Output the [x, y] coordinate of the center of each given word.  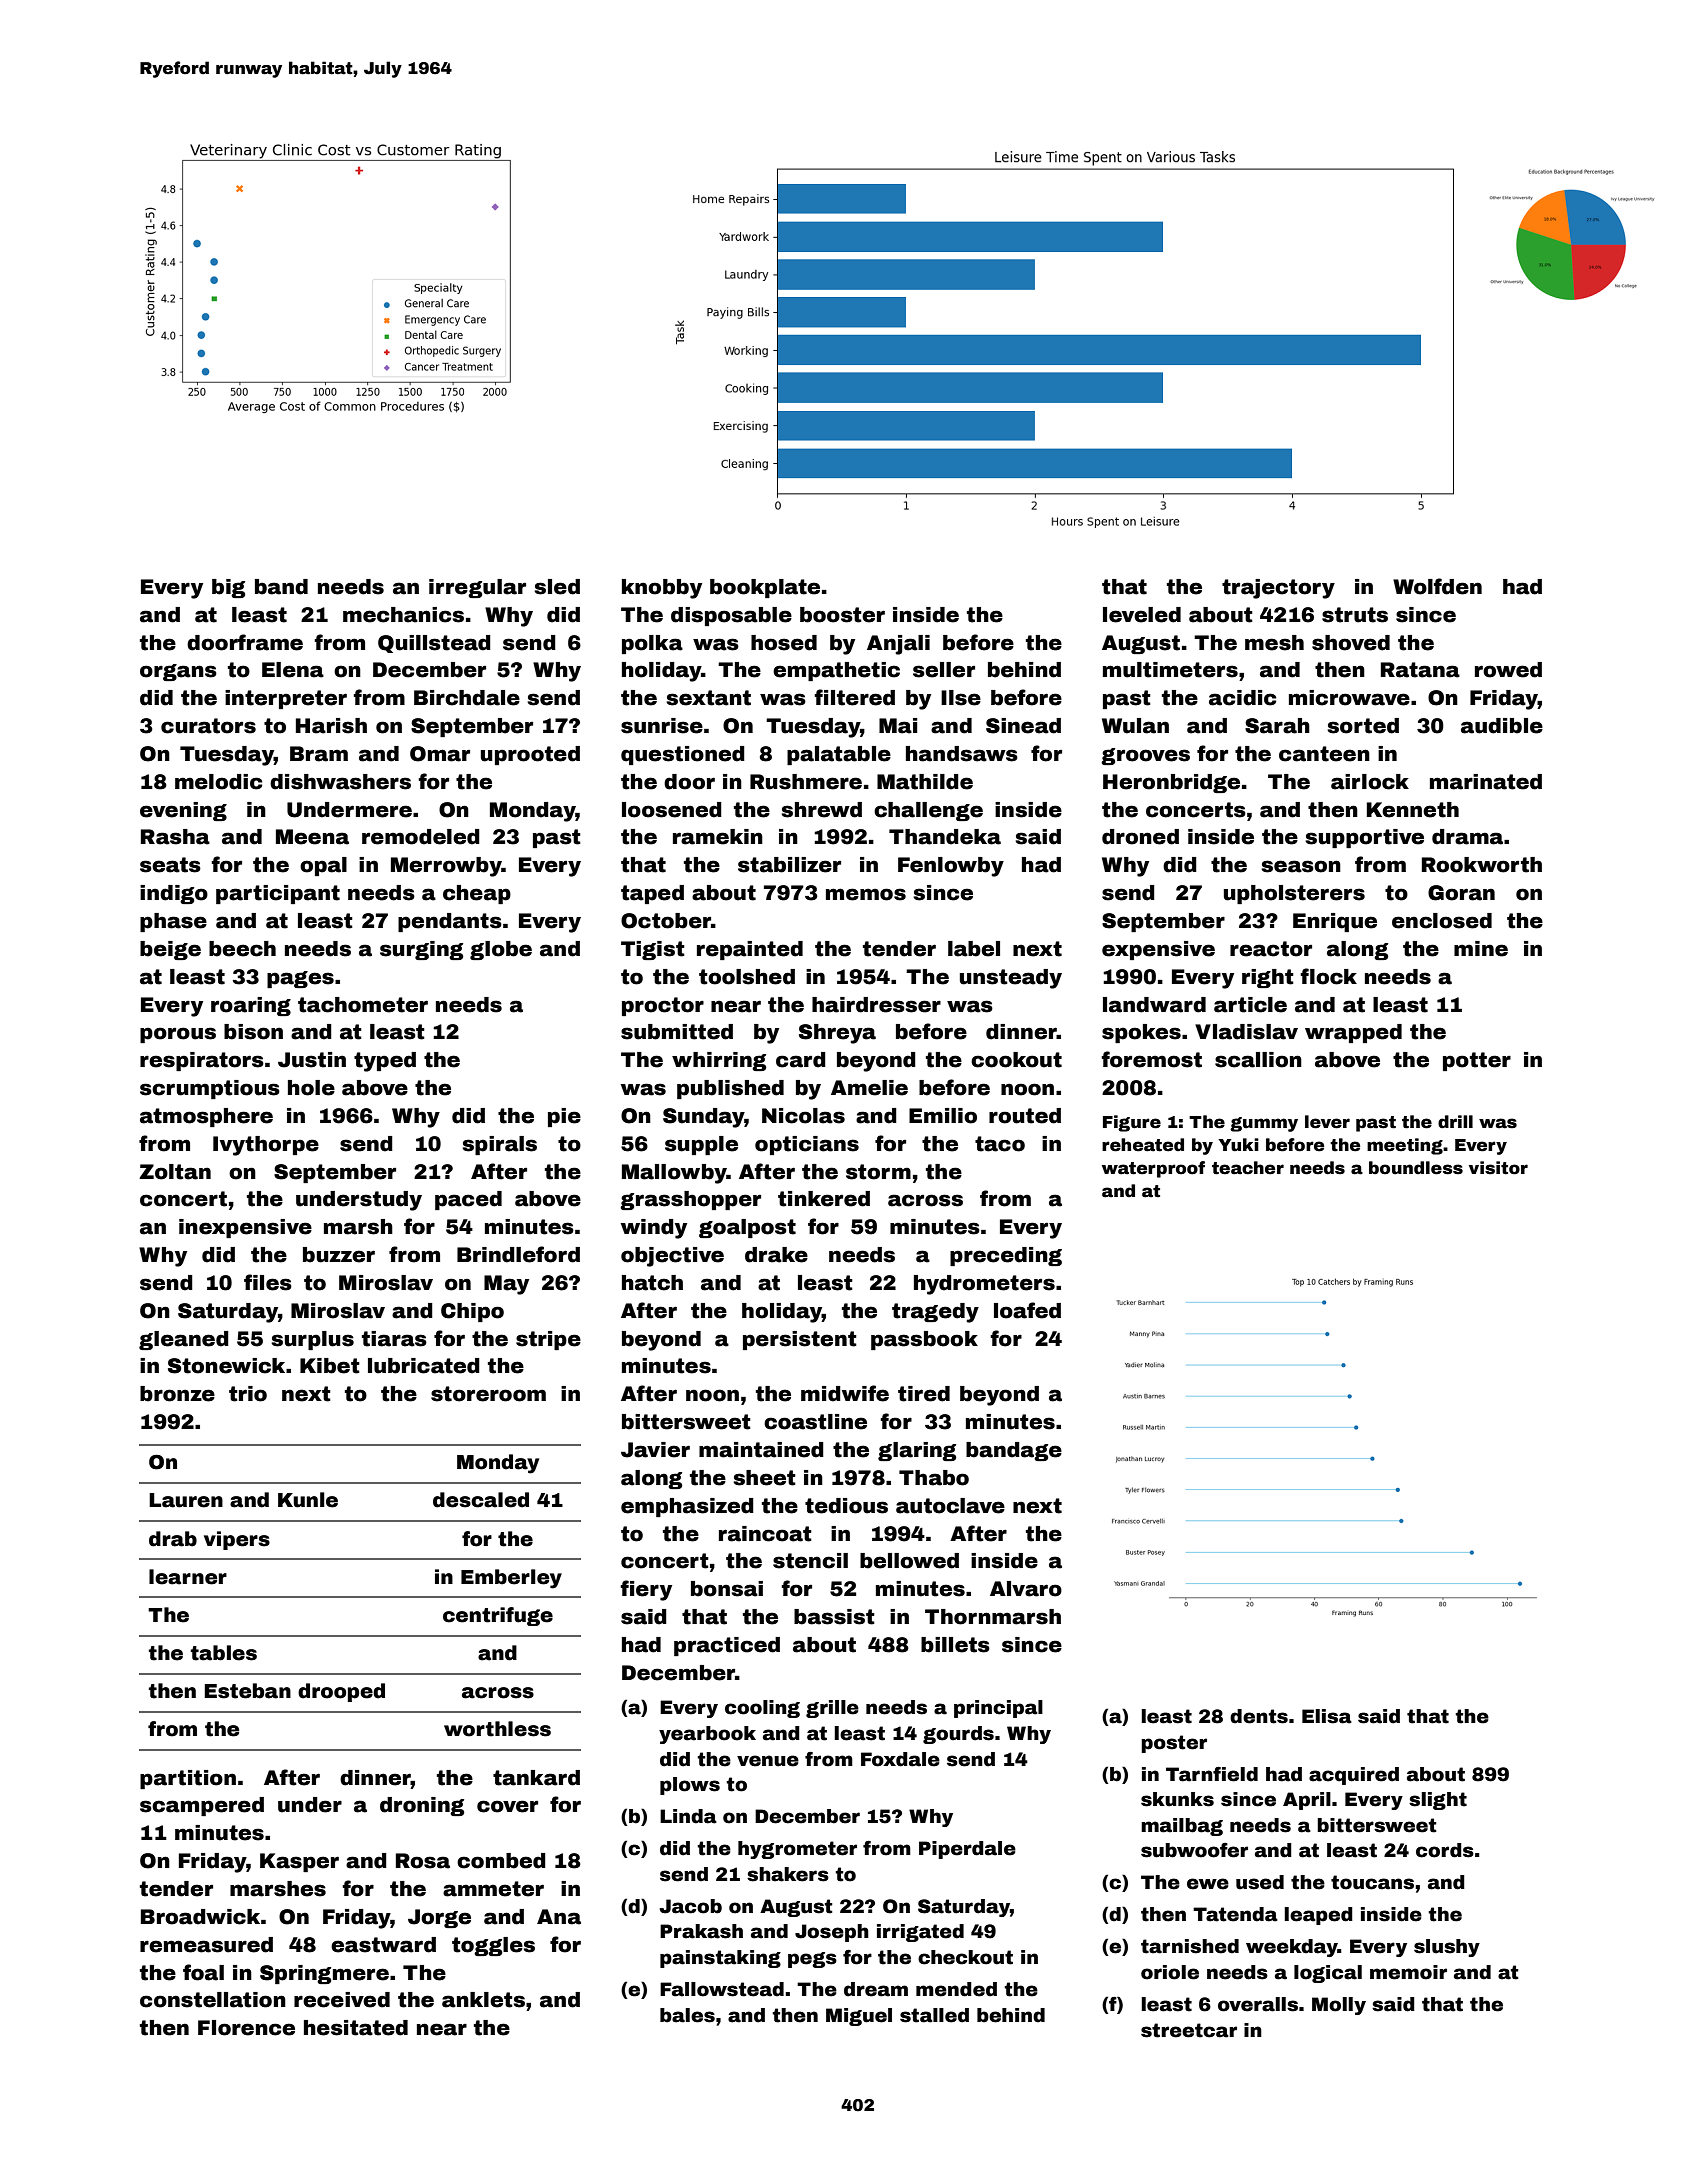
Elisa [1327, 1716]
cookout [1016, 1060]
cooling [762, 1709]
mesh [1274, 643]
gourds [958, 1735]
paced [468, 1200]
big [228, 588]
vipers [237, 1540]
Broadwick [200, 1917]
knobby [662, 589]
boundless [1416, 1168]
